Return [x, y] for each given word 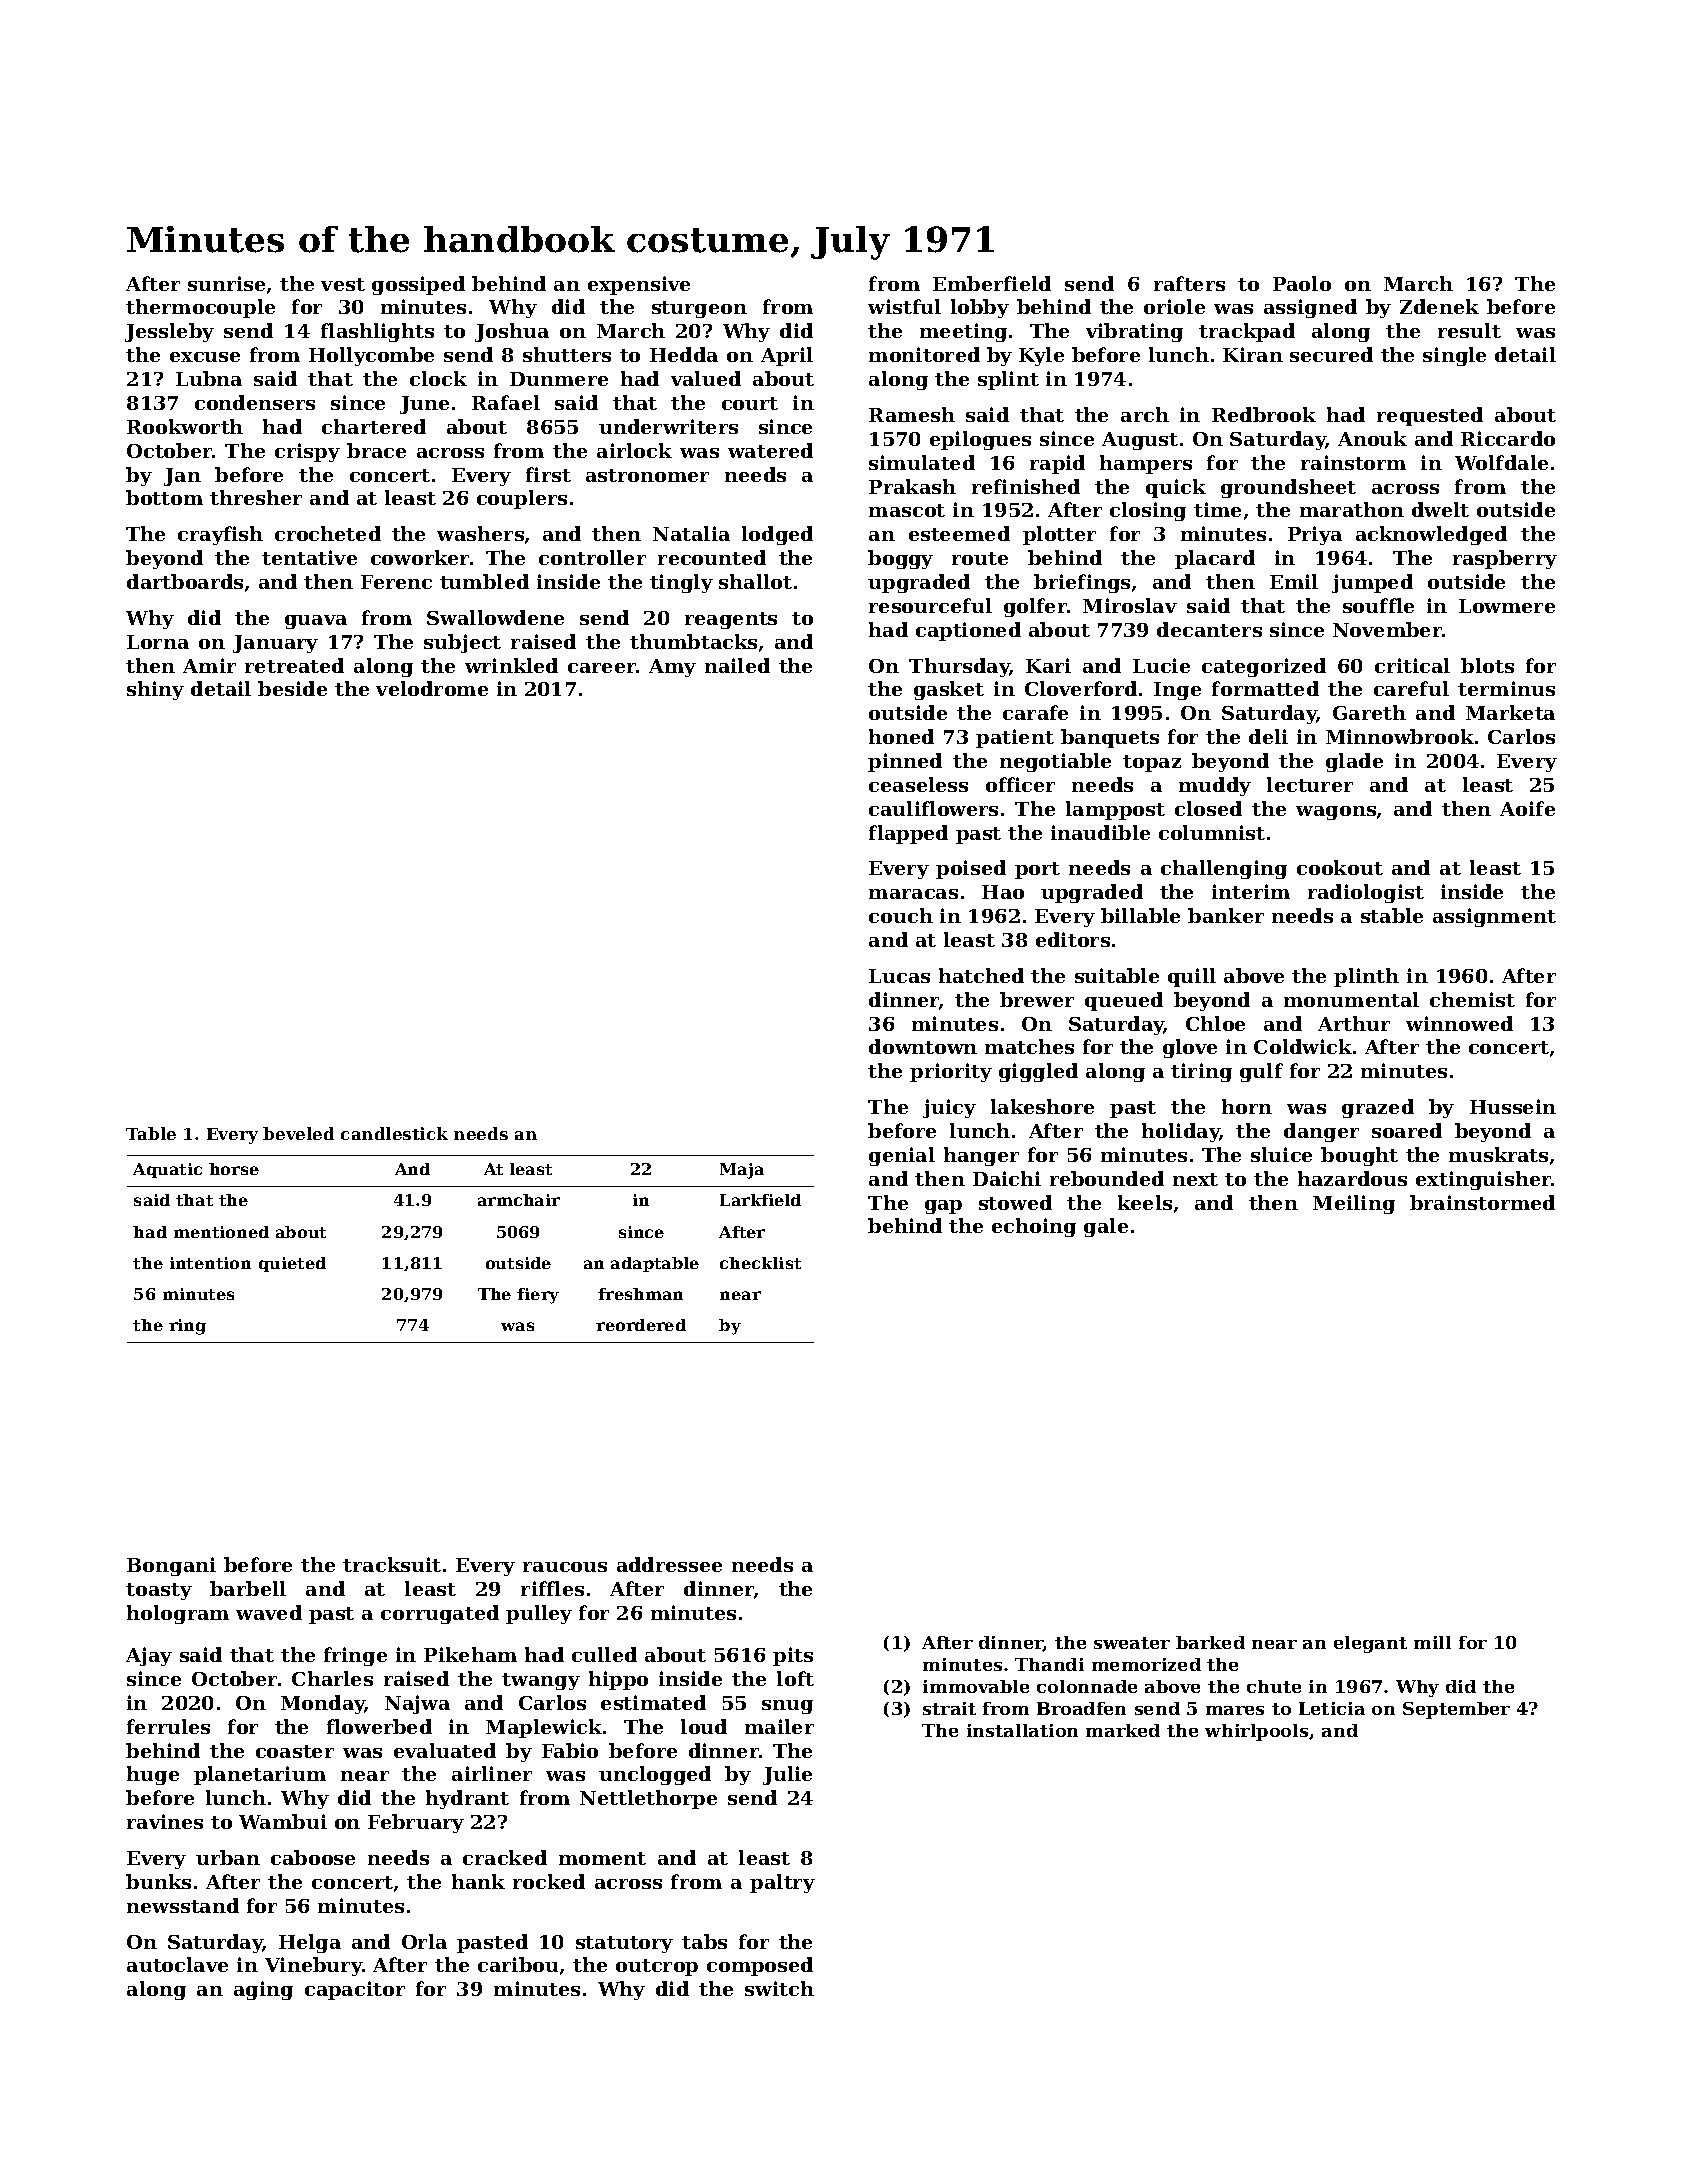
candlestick [394, 1133]
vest [343, 284]
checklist [760, 1263]
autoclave [177, 1964]
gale [1106, 1227]
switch [779, 1988]
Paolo [1302, 283]
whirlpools [1256, 1732]
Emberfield [992, 283]
